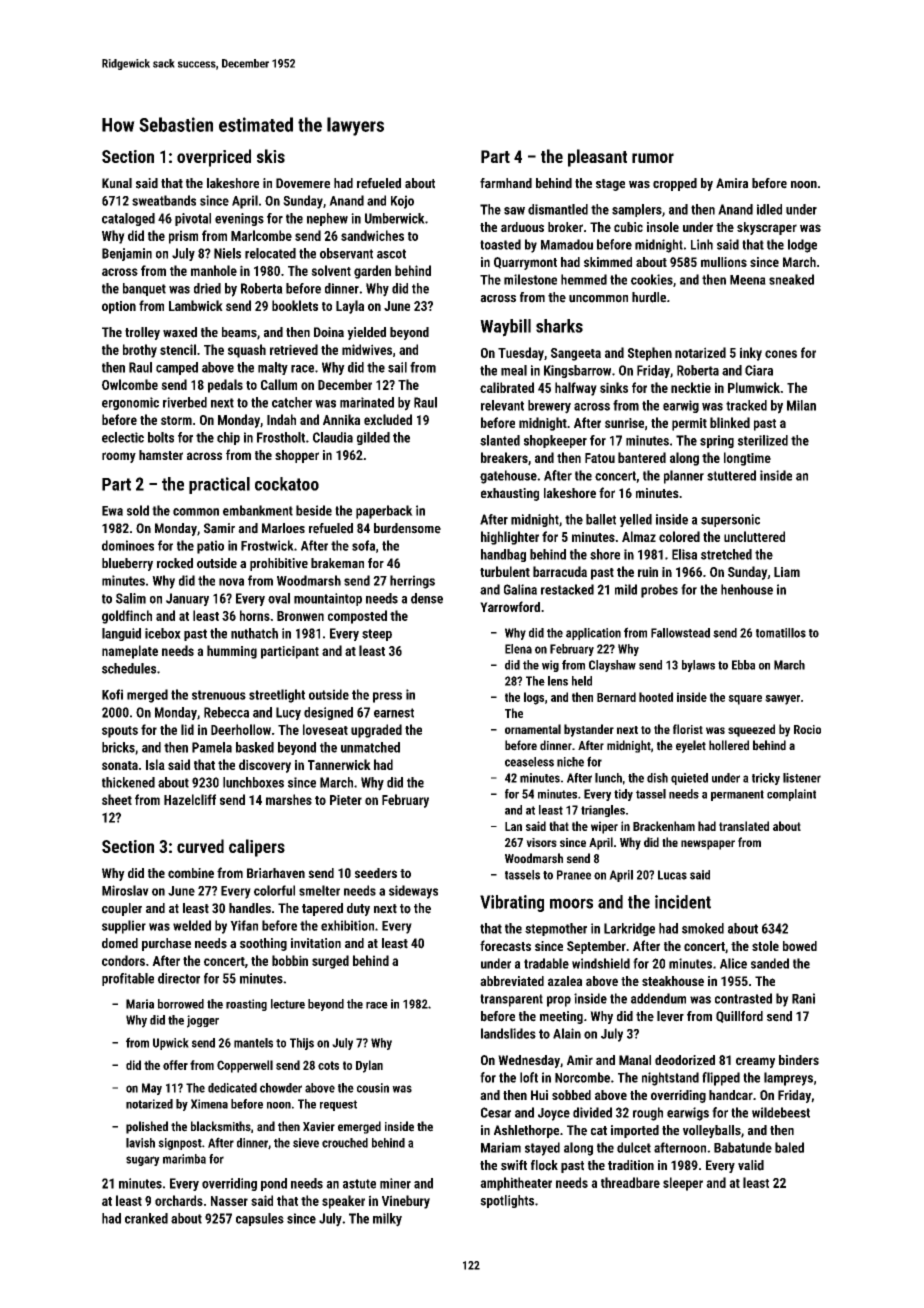 Image resolution: width=924 pixels, height=1308 pixels. I want to click on stole, so click(765, 946).
